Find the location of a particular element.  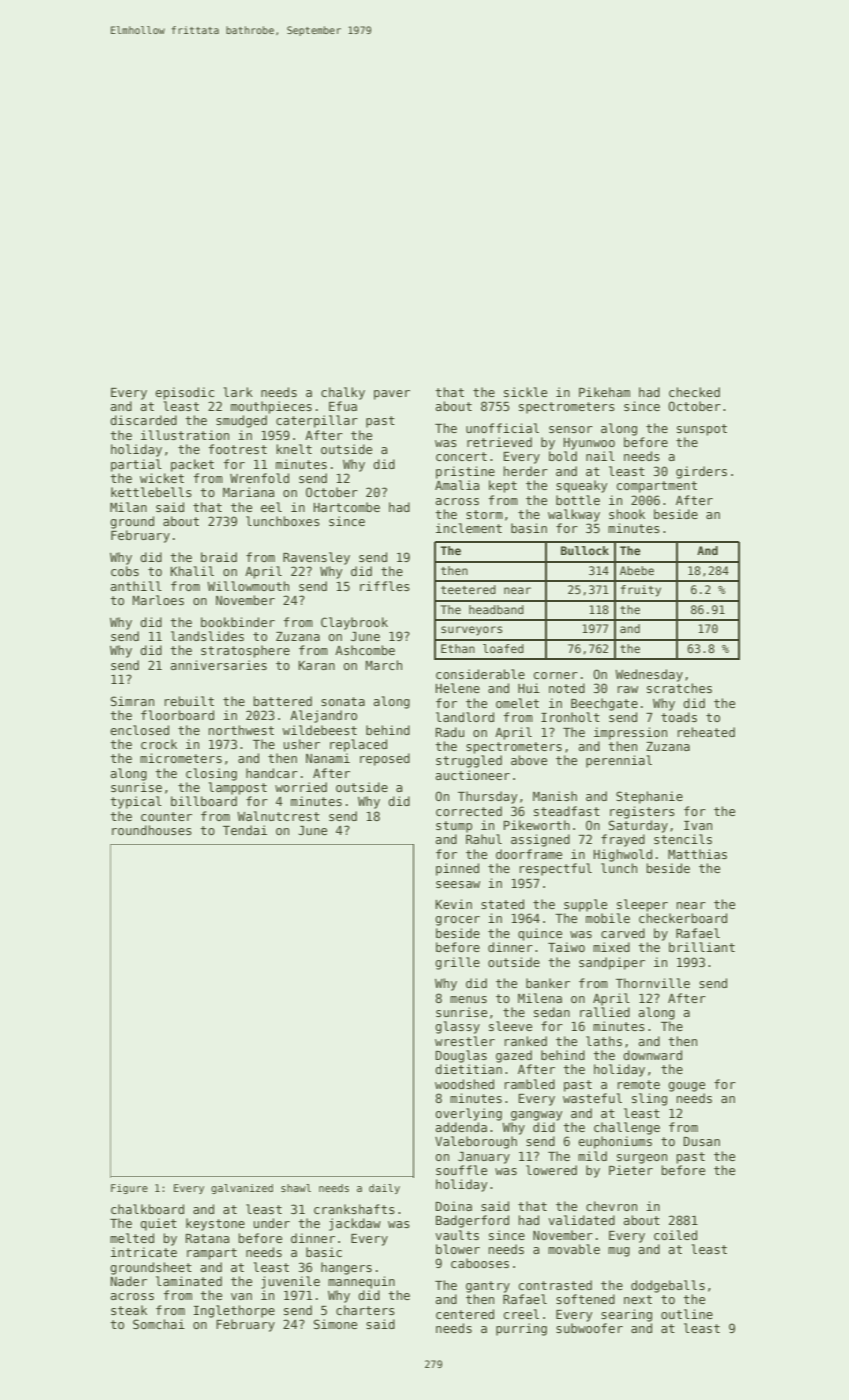

quiet is located at coordinates (158, 1224).
